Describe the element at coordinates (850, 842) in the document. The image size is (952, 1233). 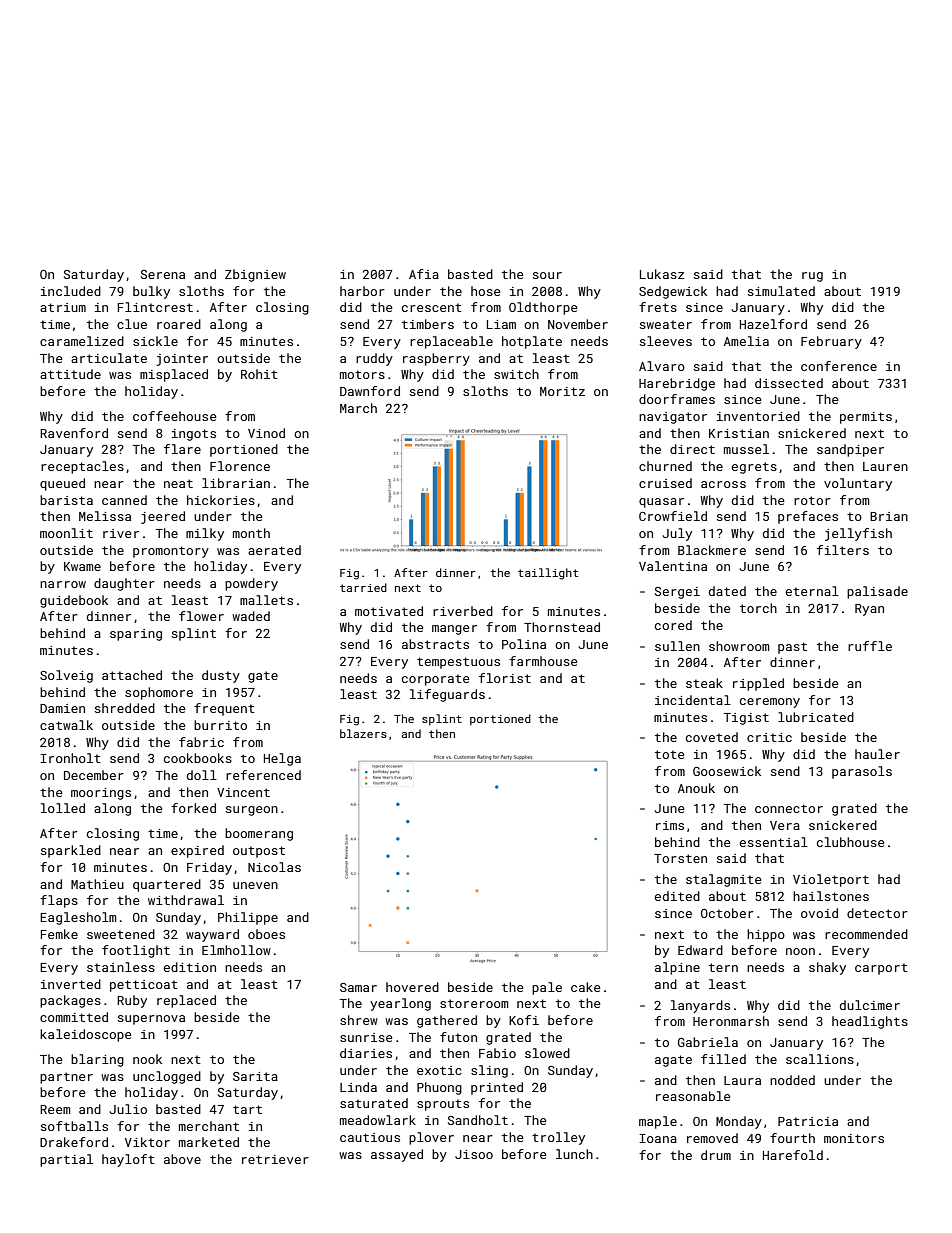
I see `clubhouse` at that location.
